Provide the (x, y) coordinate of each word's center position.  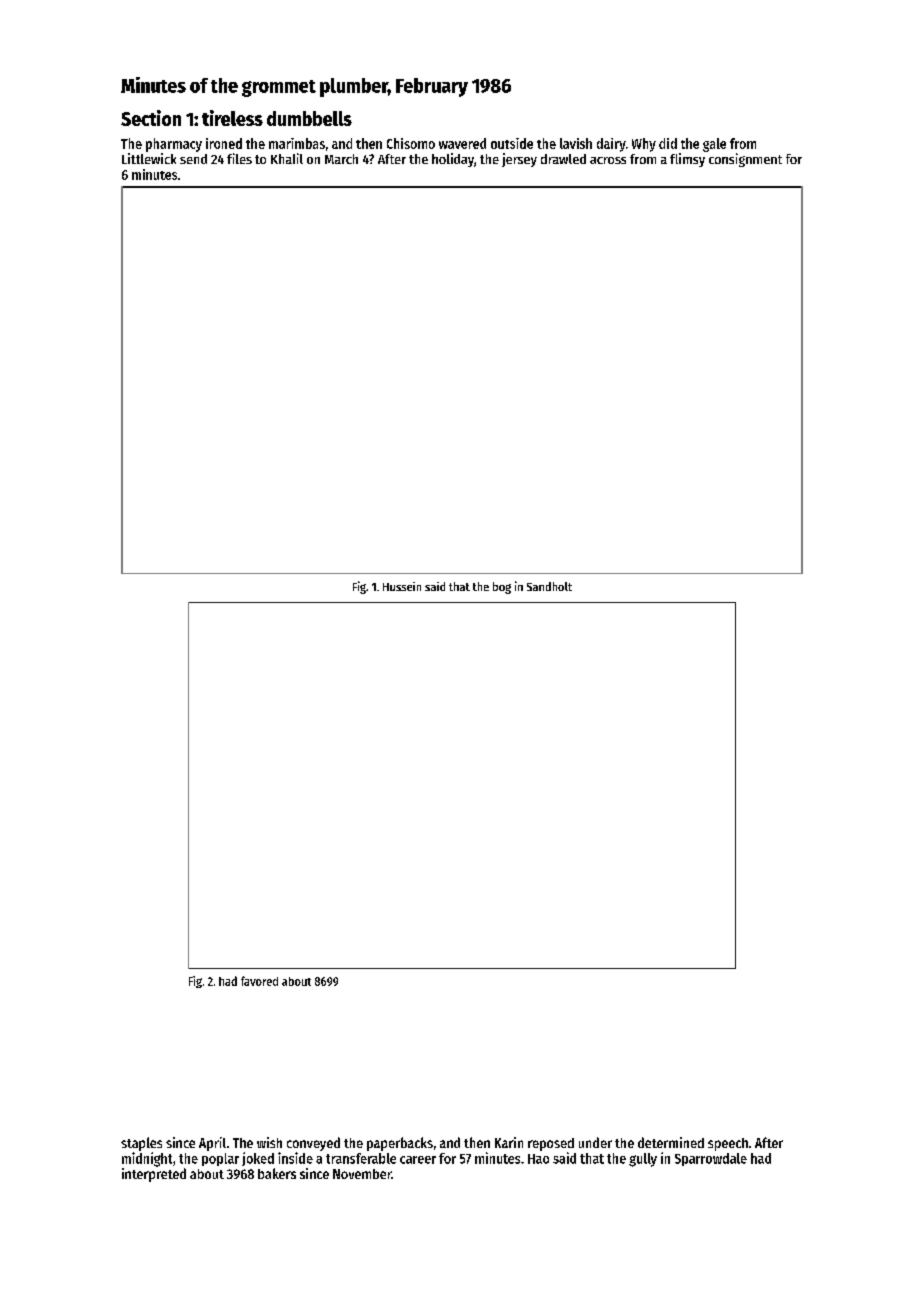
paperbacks (400, 1144)
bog (502, 588)
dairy (611, 145)
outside (512, 143)
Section (151, 118)
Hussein (402, 586)
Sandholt (549, 586)
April (212, 1144)
